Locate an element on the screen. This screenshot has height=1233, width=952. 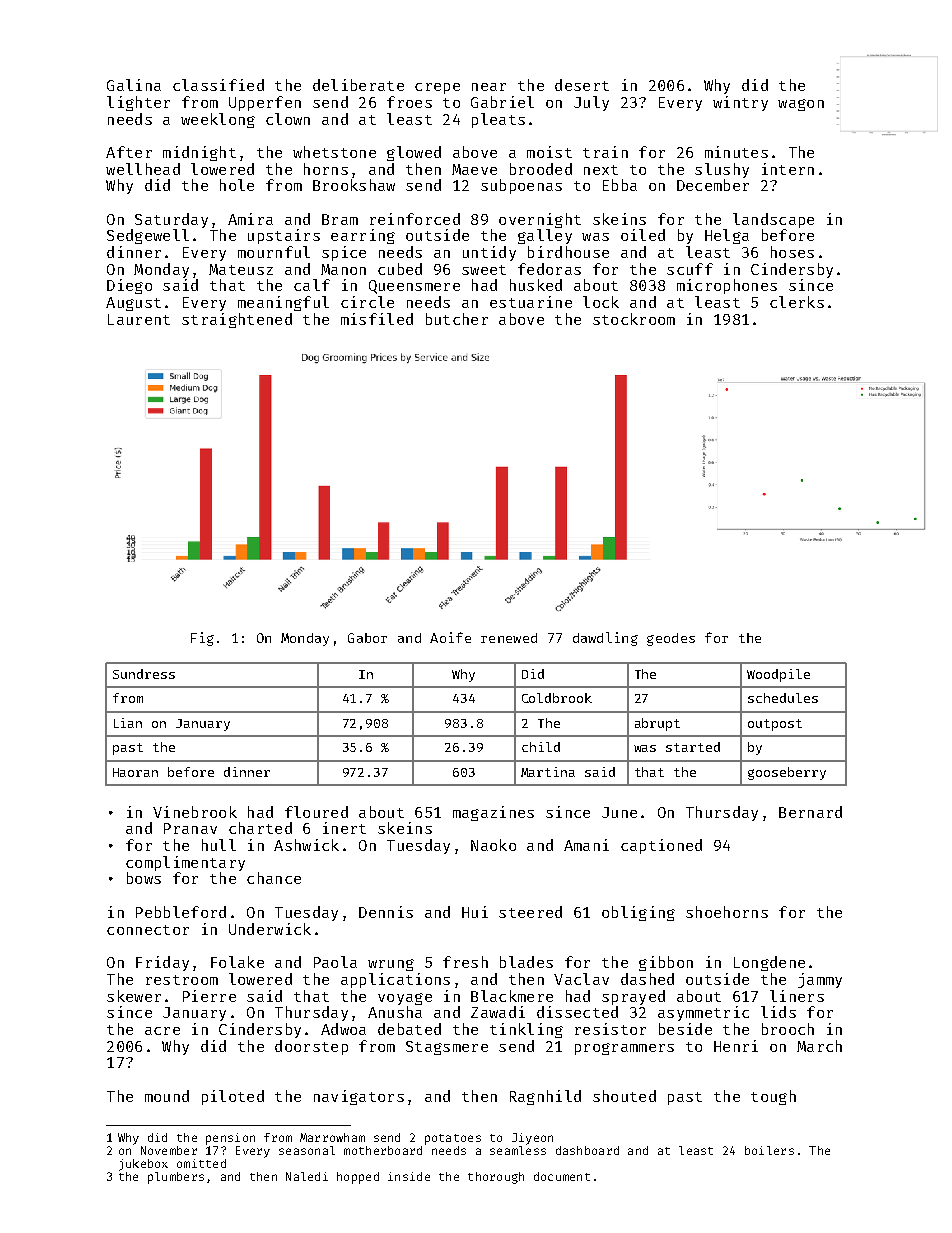
Sedgewell is located at coordinates (148, 236).
